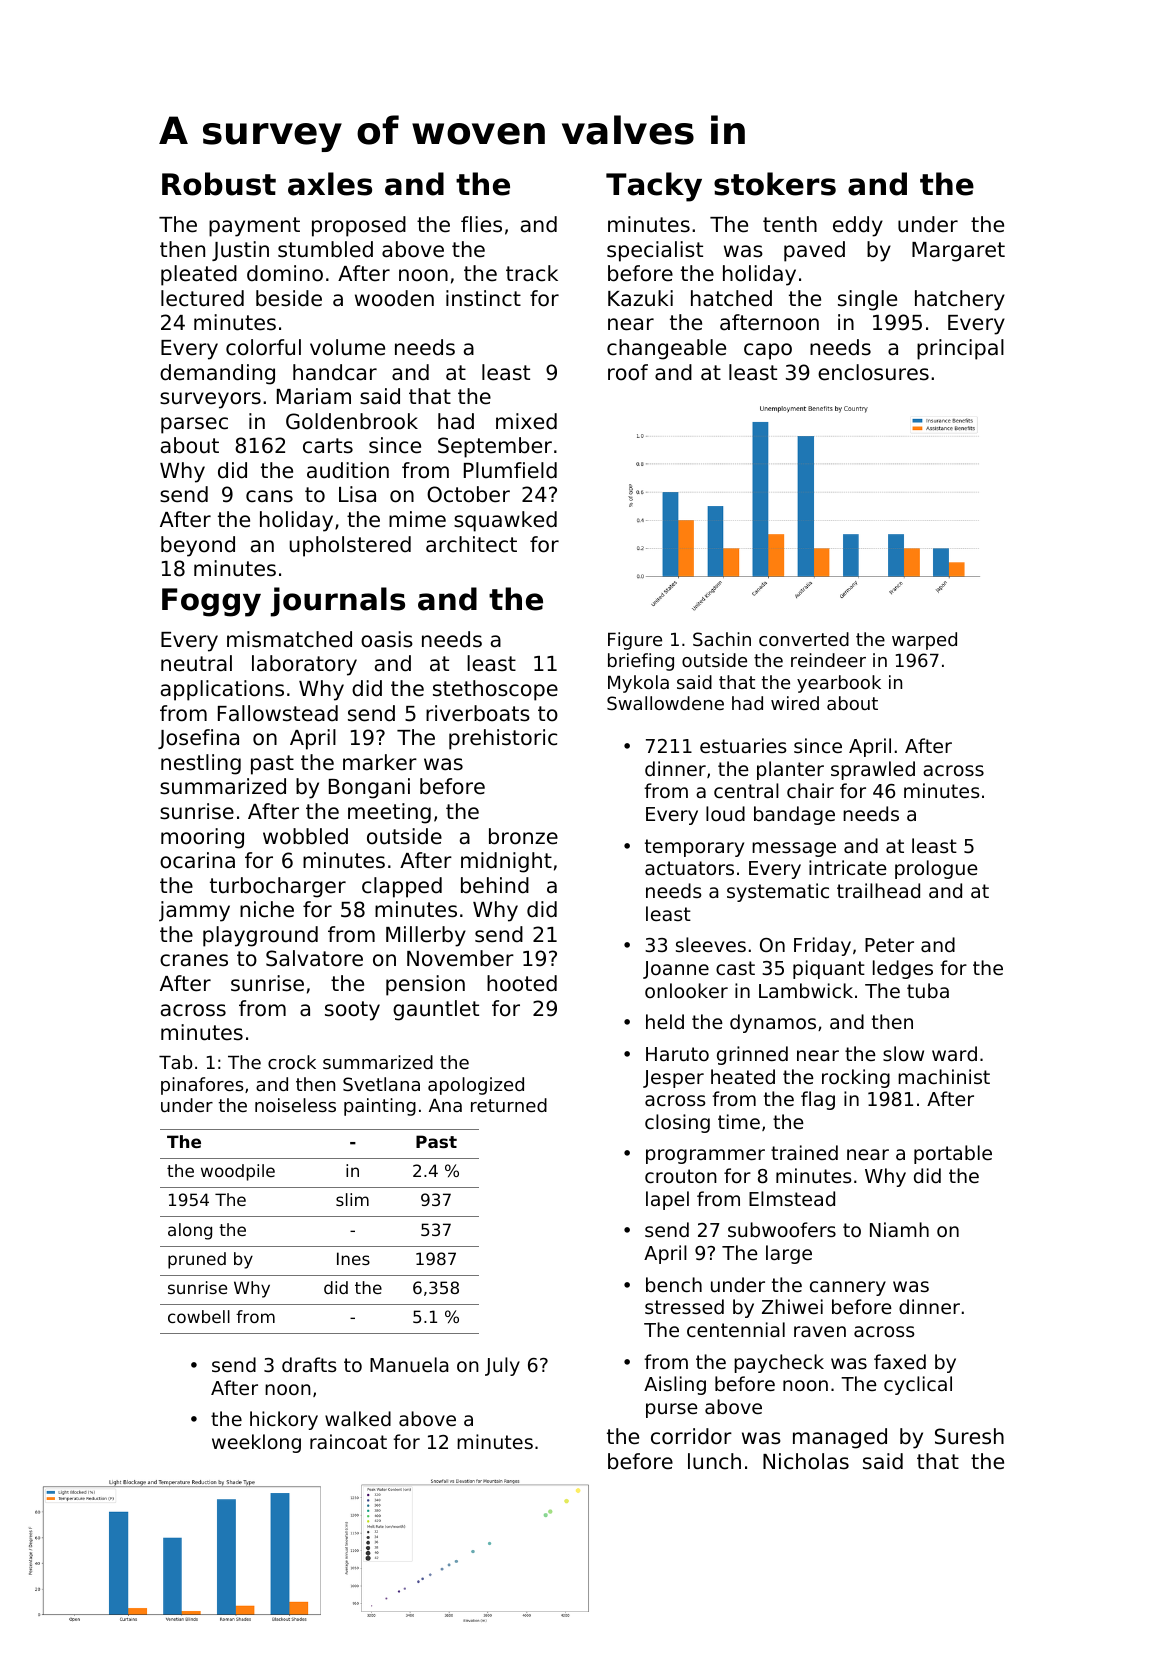 This document has width=1165, height=1654. I want to click on squawked, so click(505, 521).
